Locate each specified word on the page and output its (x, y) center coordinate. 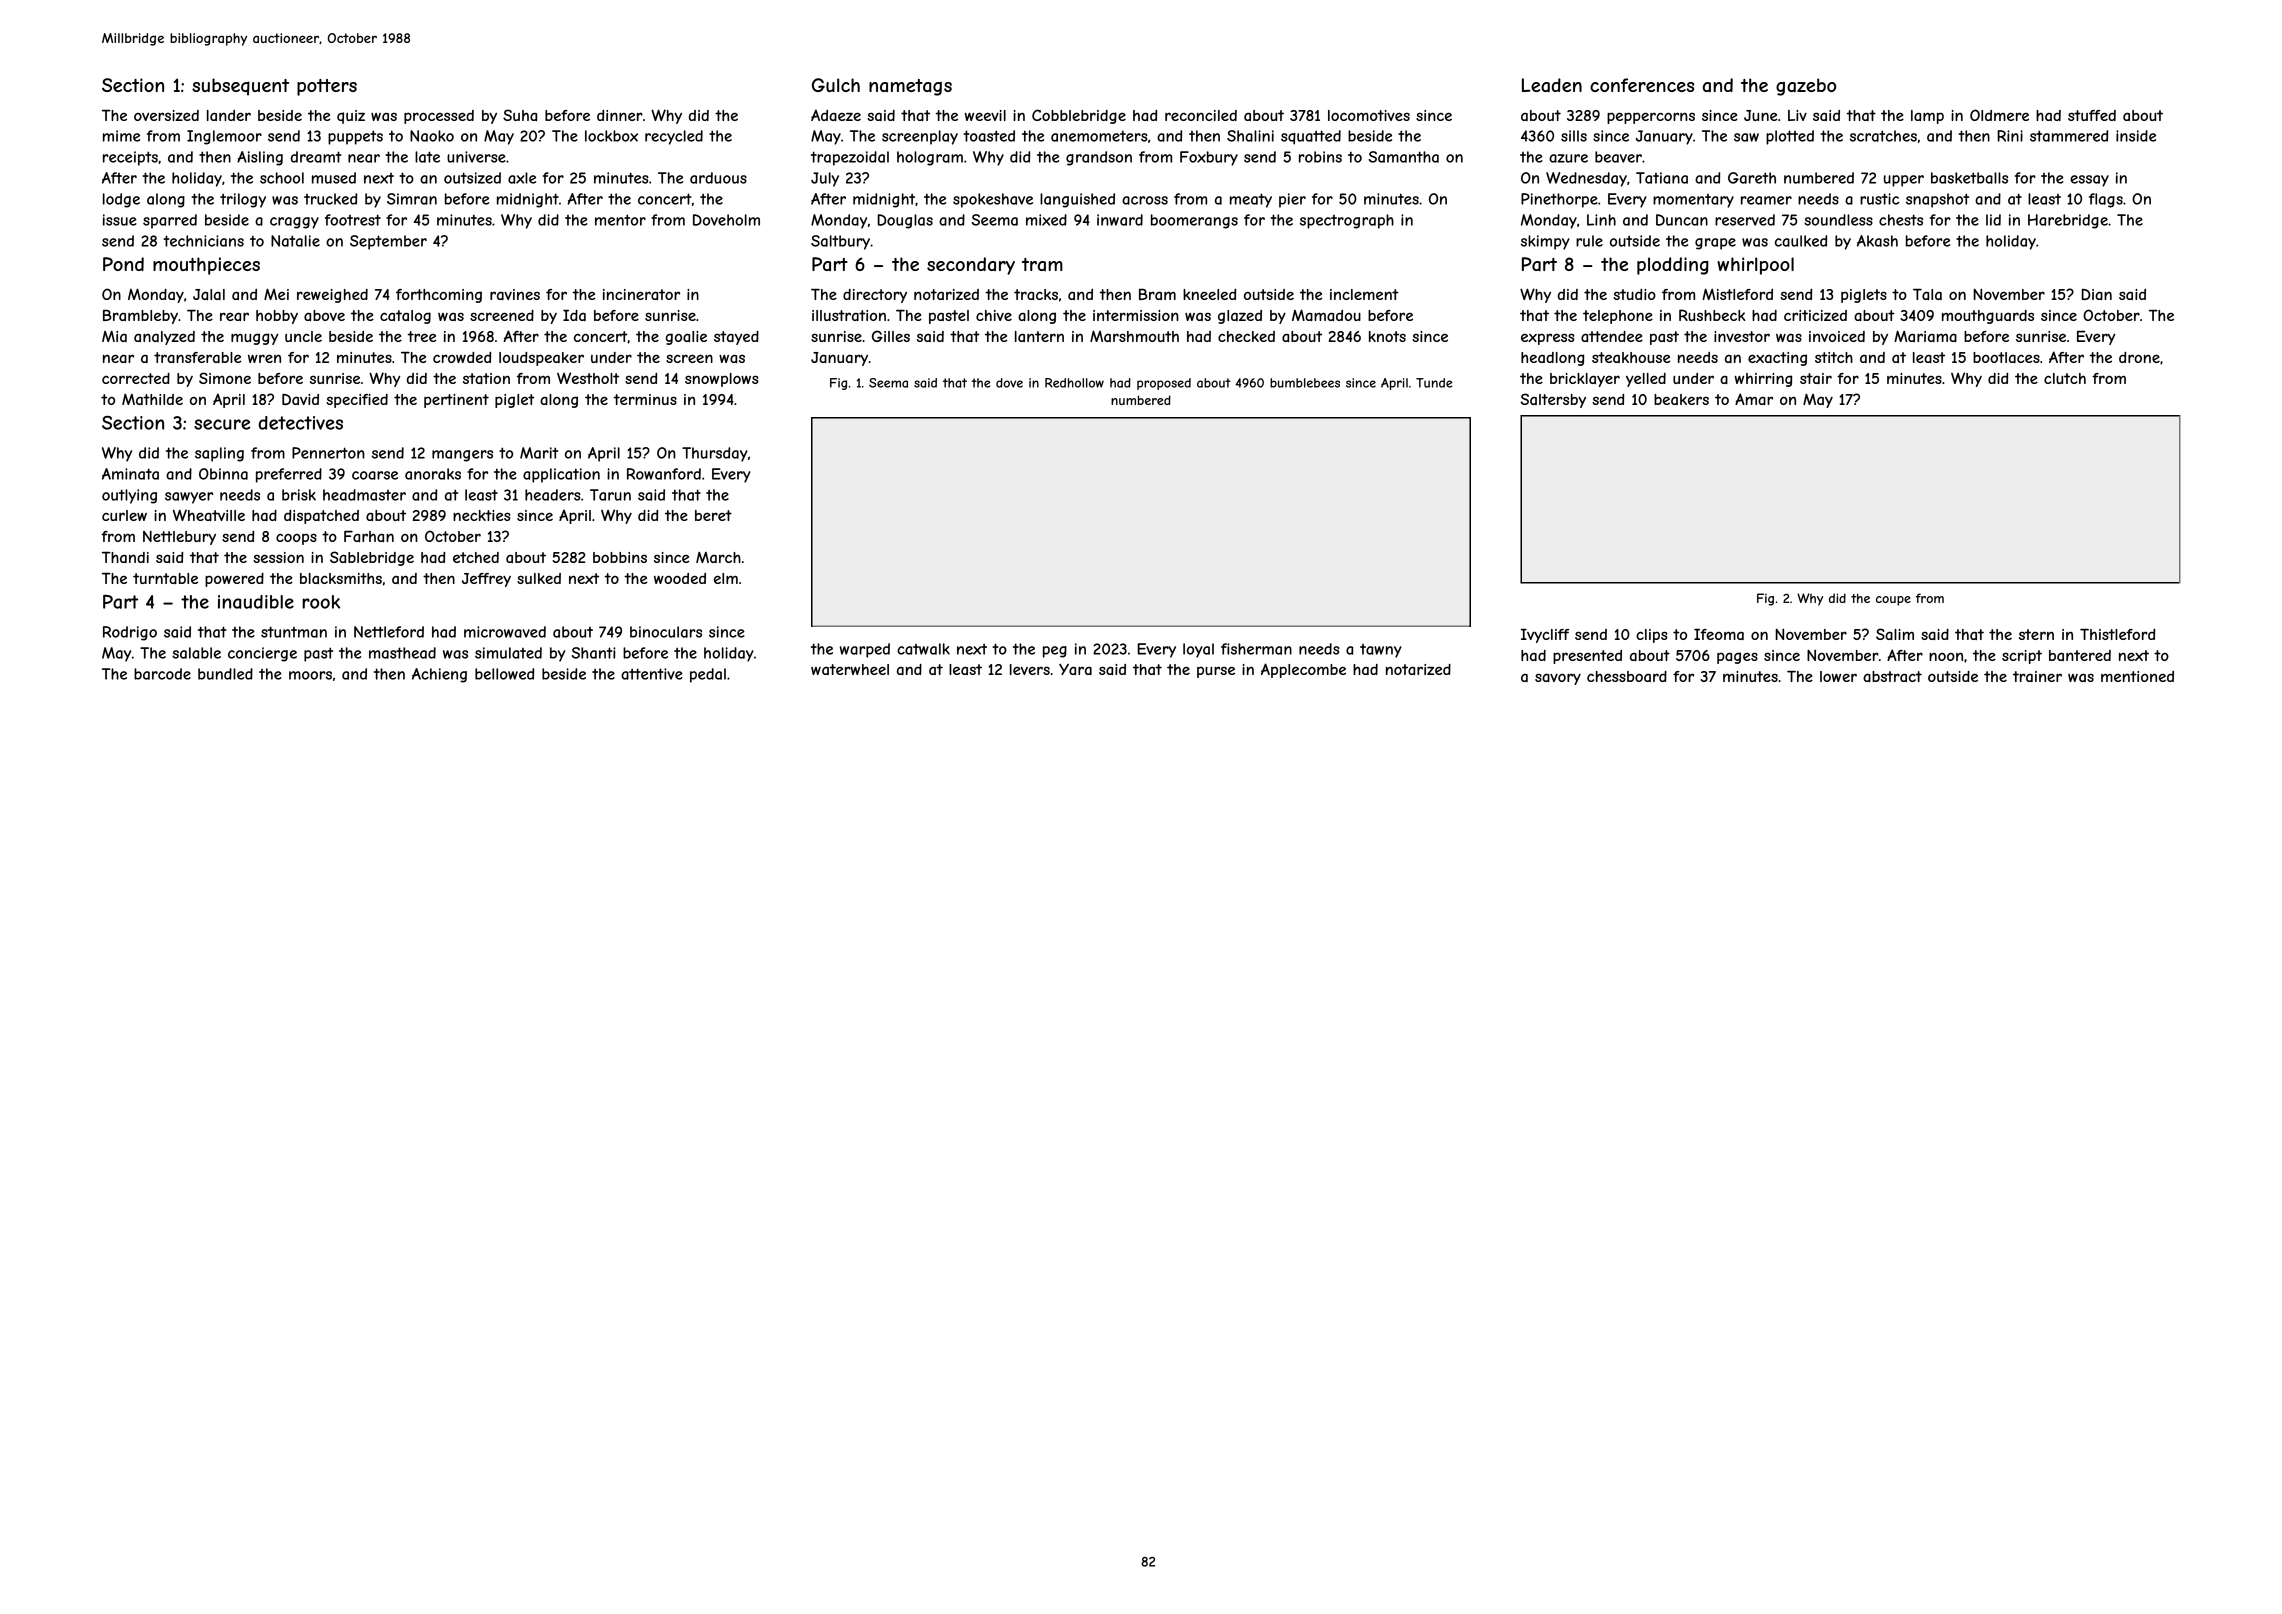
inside (2136, 136)
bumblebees (1305, 383)
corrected (136, 378)
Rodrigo (130, 633)
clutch (2065, 378)
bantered (2080, 655)
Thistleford (2117, 634)
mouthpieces (206, 266)
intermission (1136, 315)
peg (1055, 652)
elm (726, 578)
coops (296, 539)
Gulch (836, 85)
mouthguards (1988, 317)
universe (476, 157)
